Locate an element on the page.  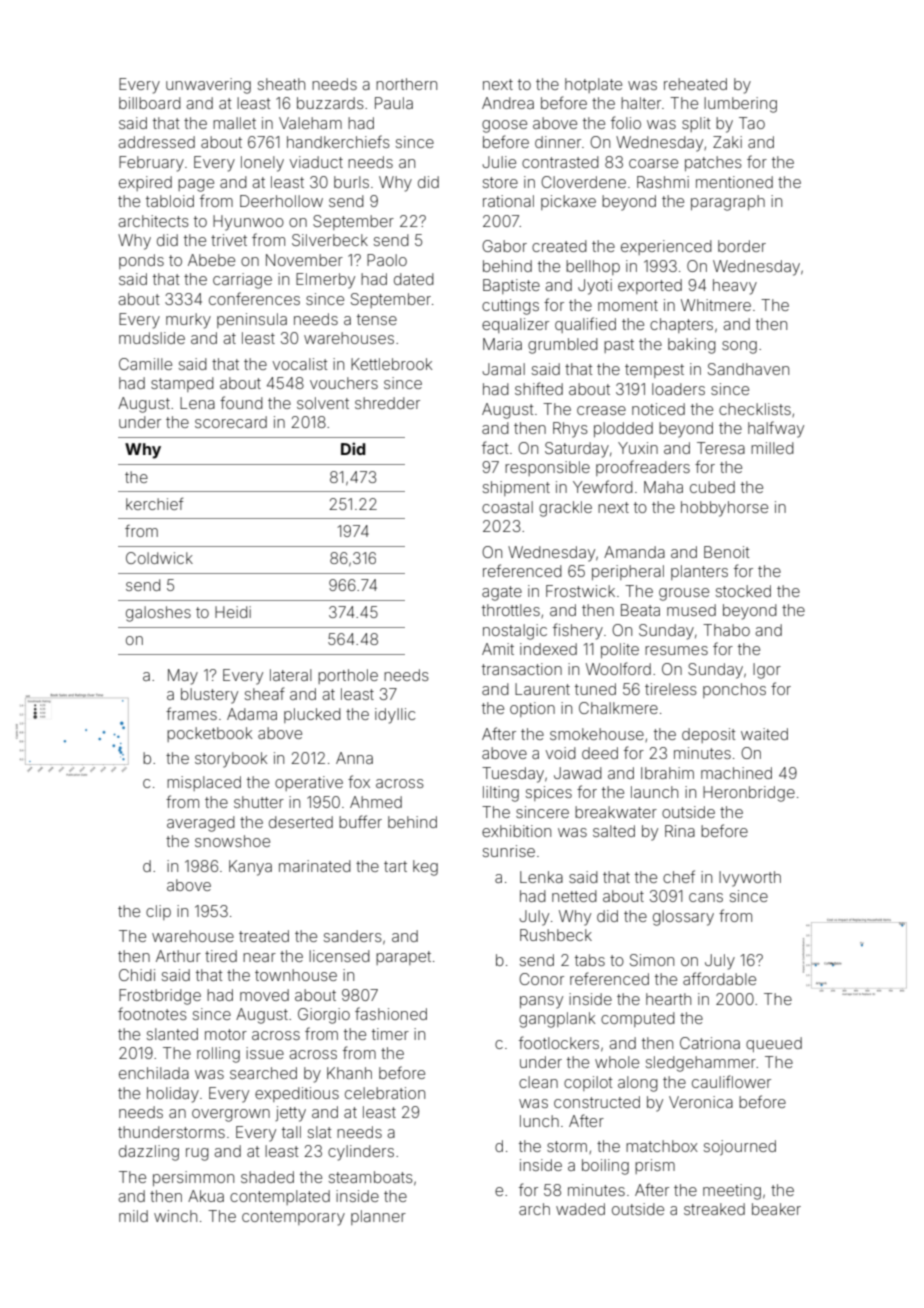
frames is located at coordinates (191, 713).
